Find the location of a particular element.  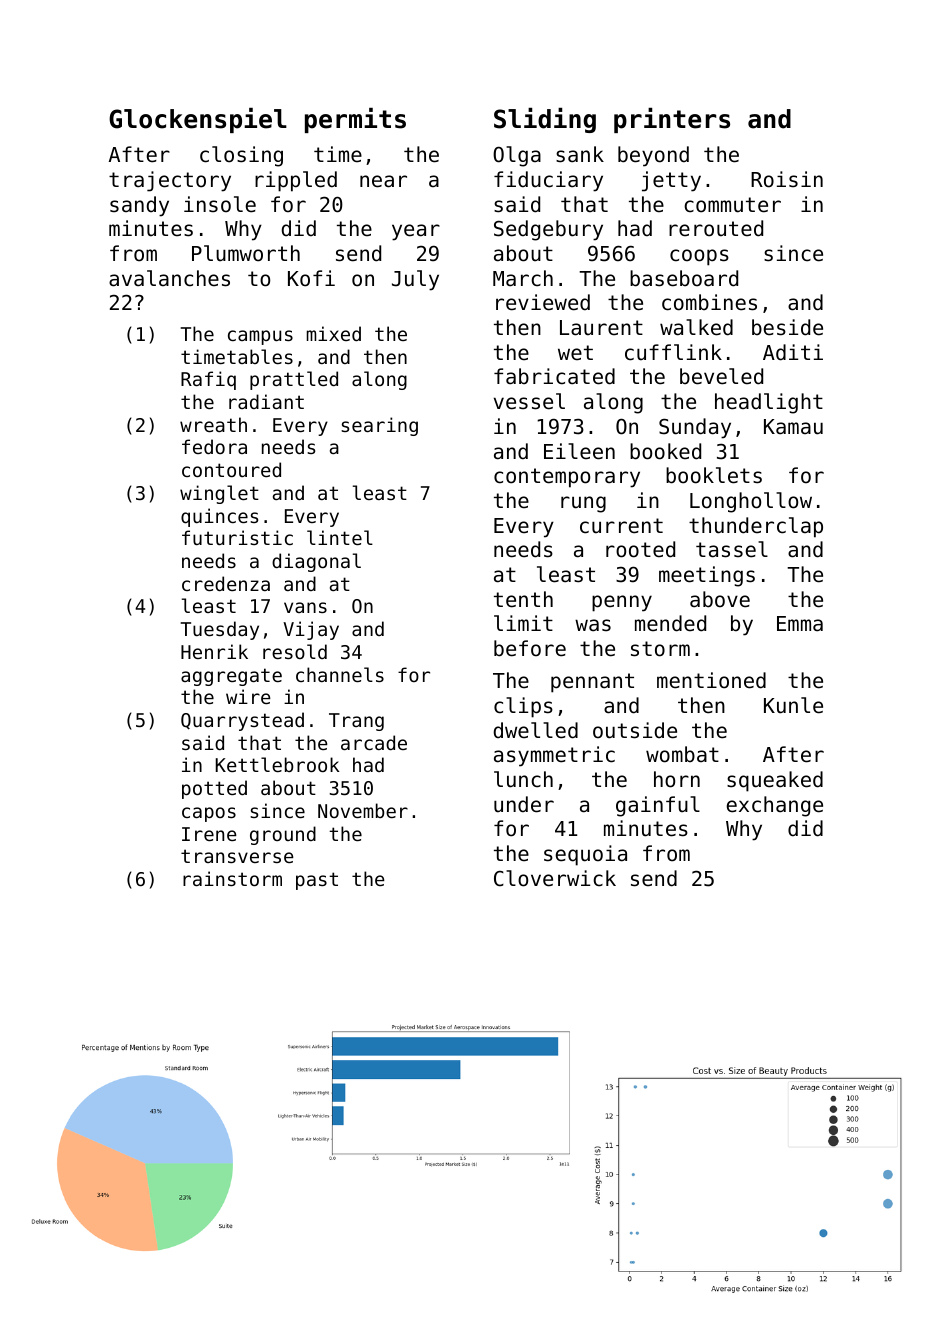

diagonal is located at coordinates (316, 562).
